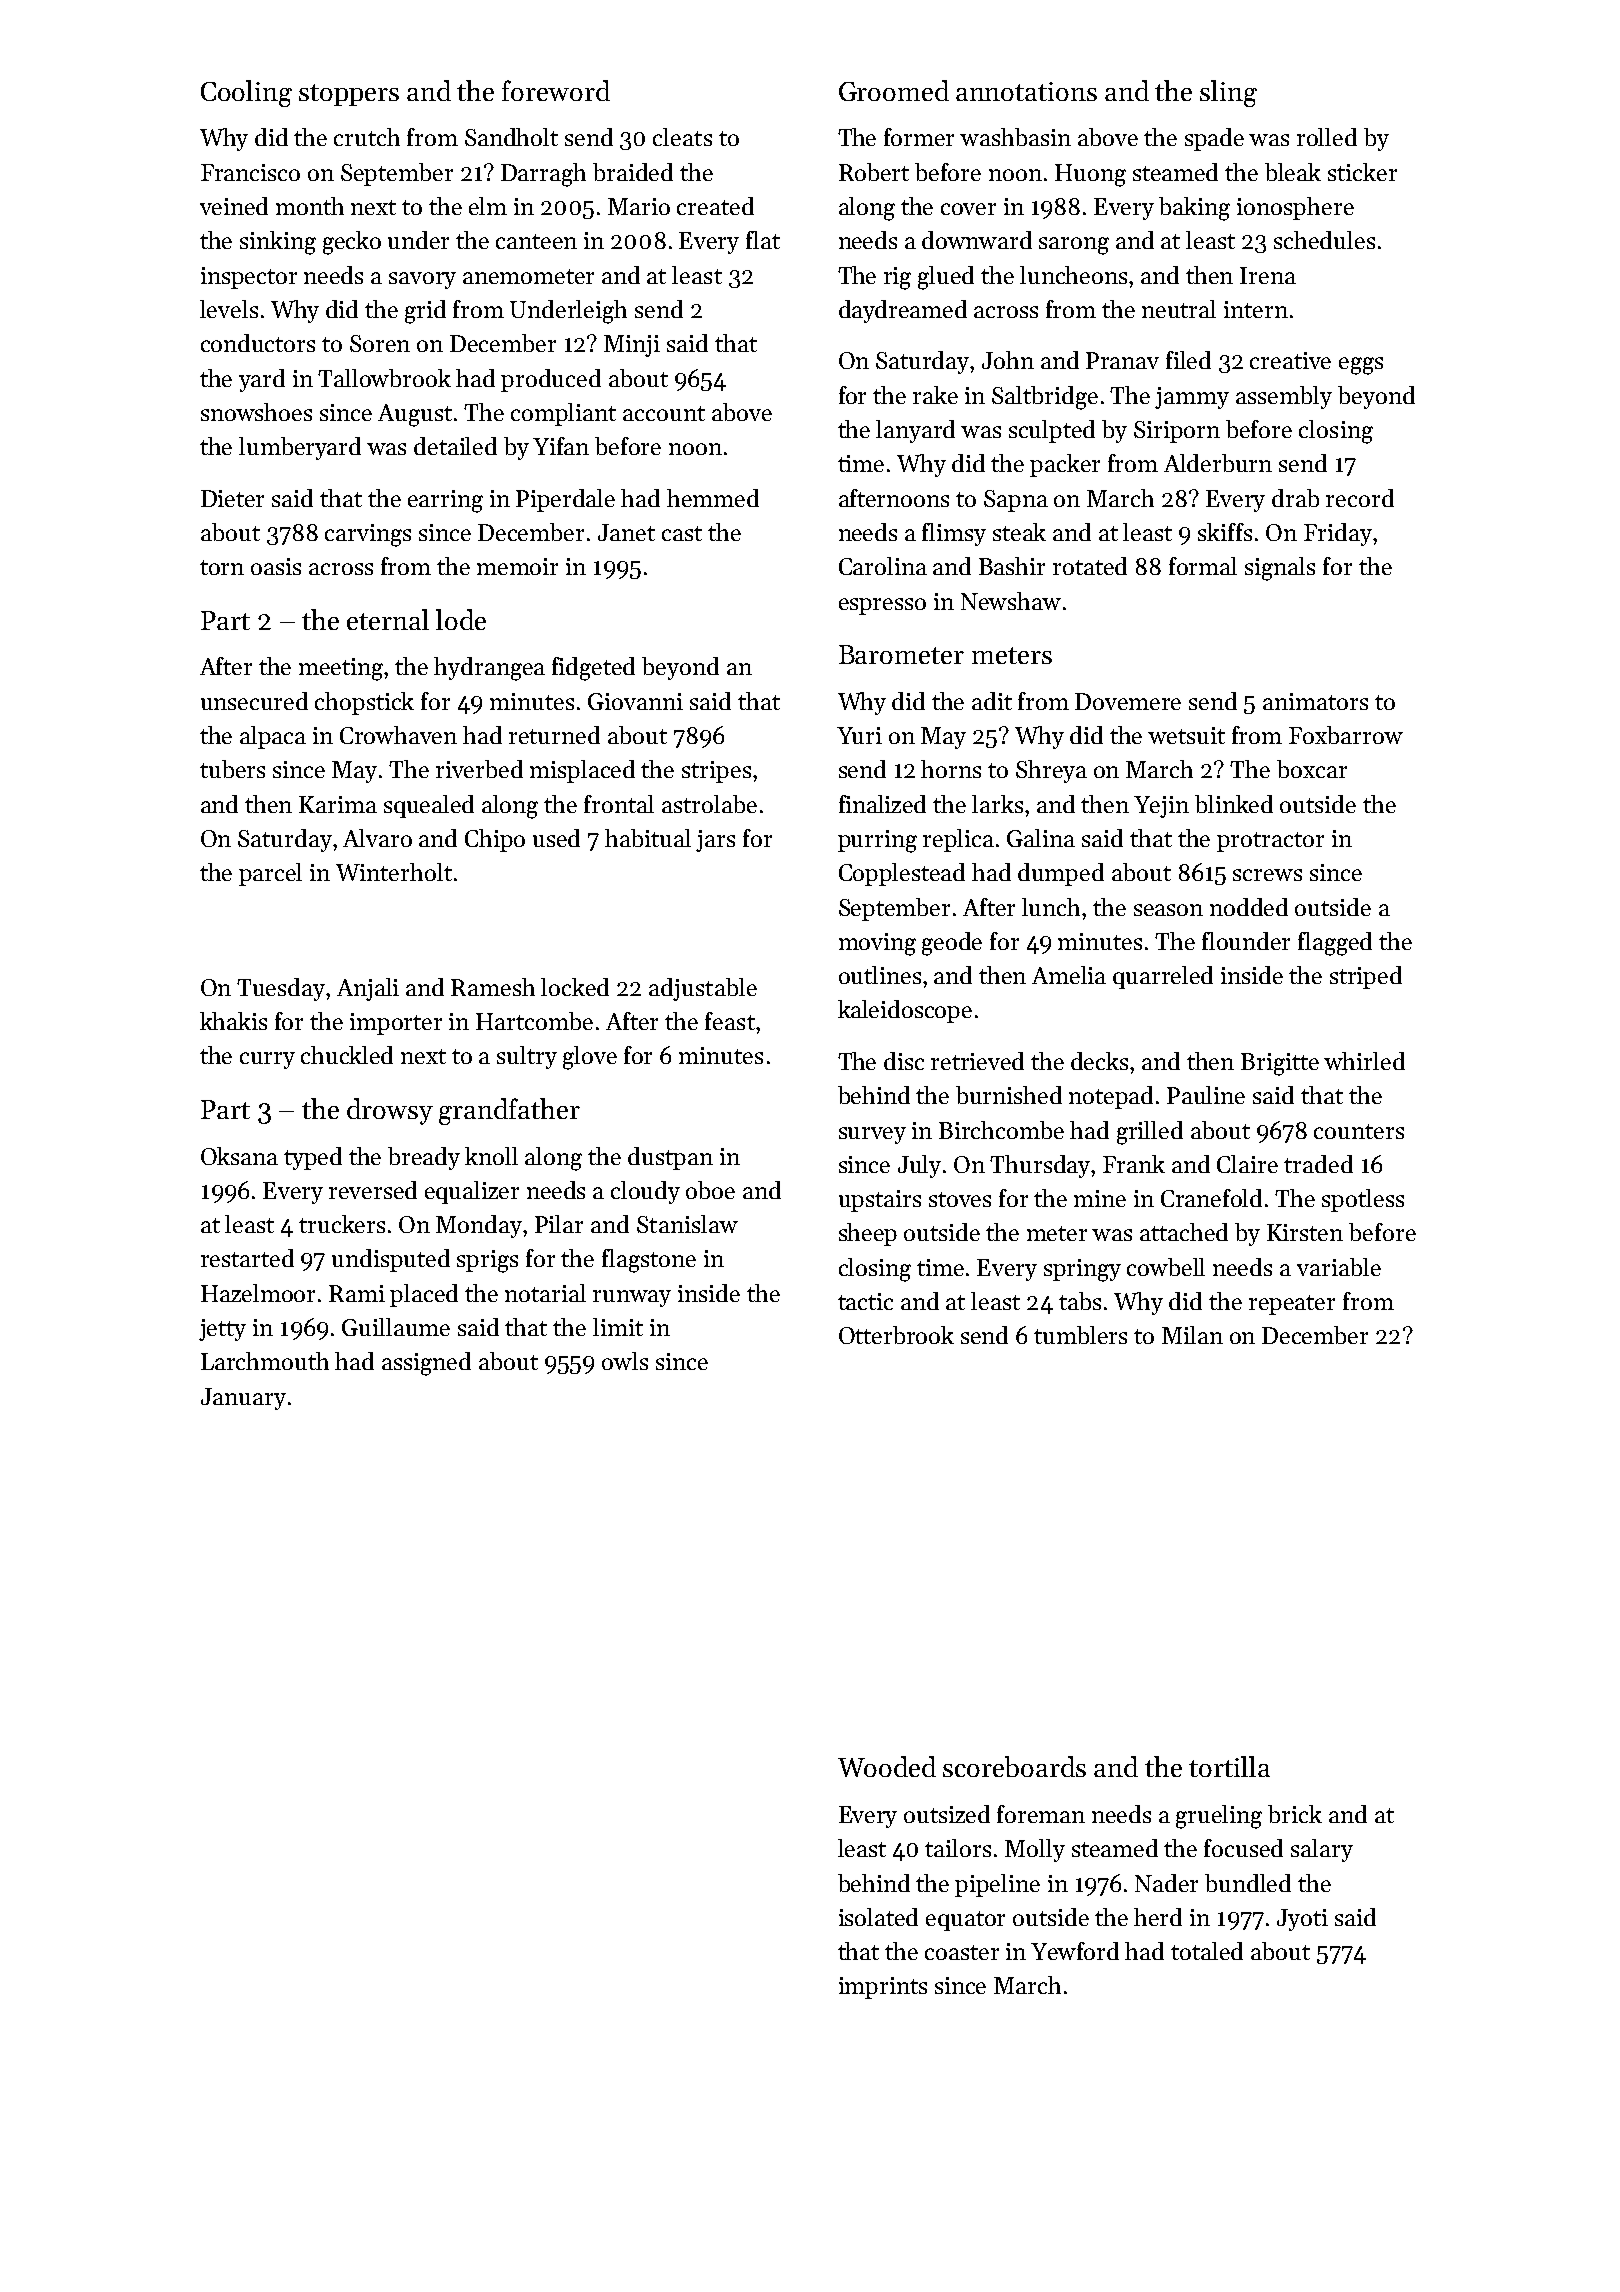  What do you see at coordinates (1014, 1766) in the screenshot?
I see `scoreboards` at bounding box center [1014, 1766].
